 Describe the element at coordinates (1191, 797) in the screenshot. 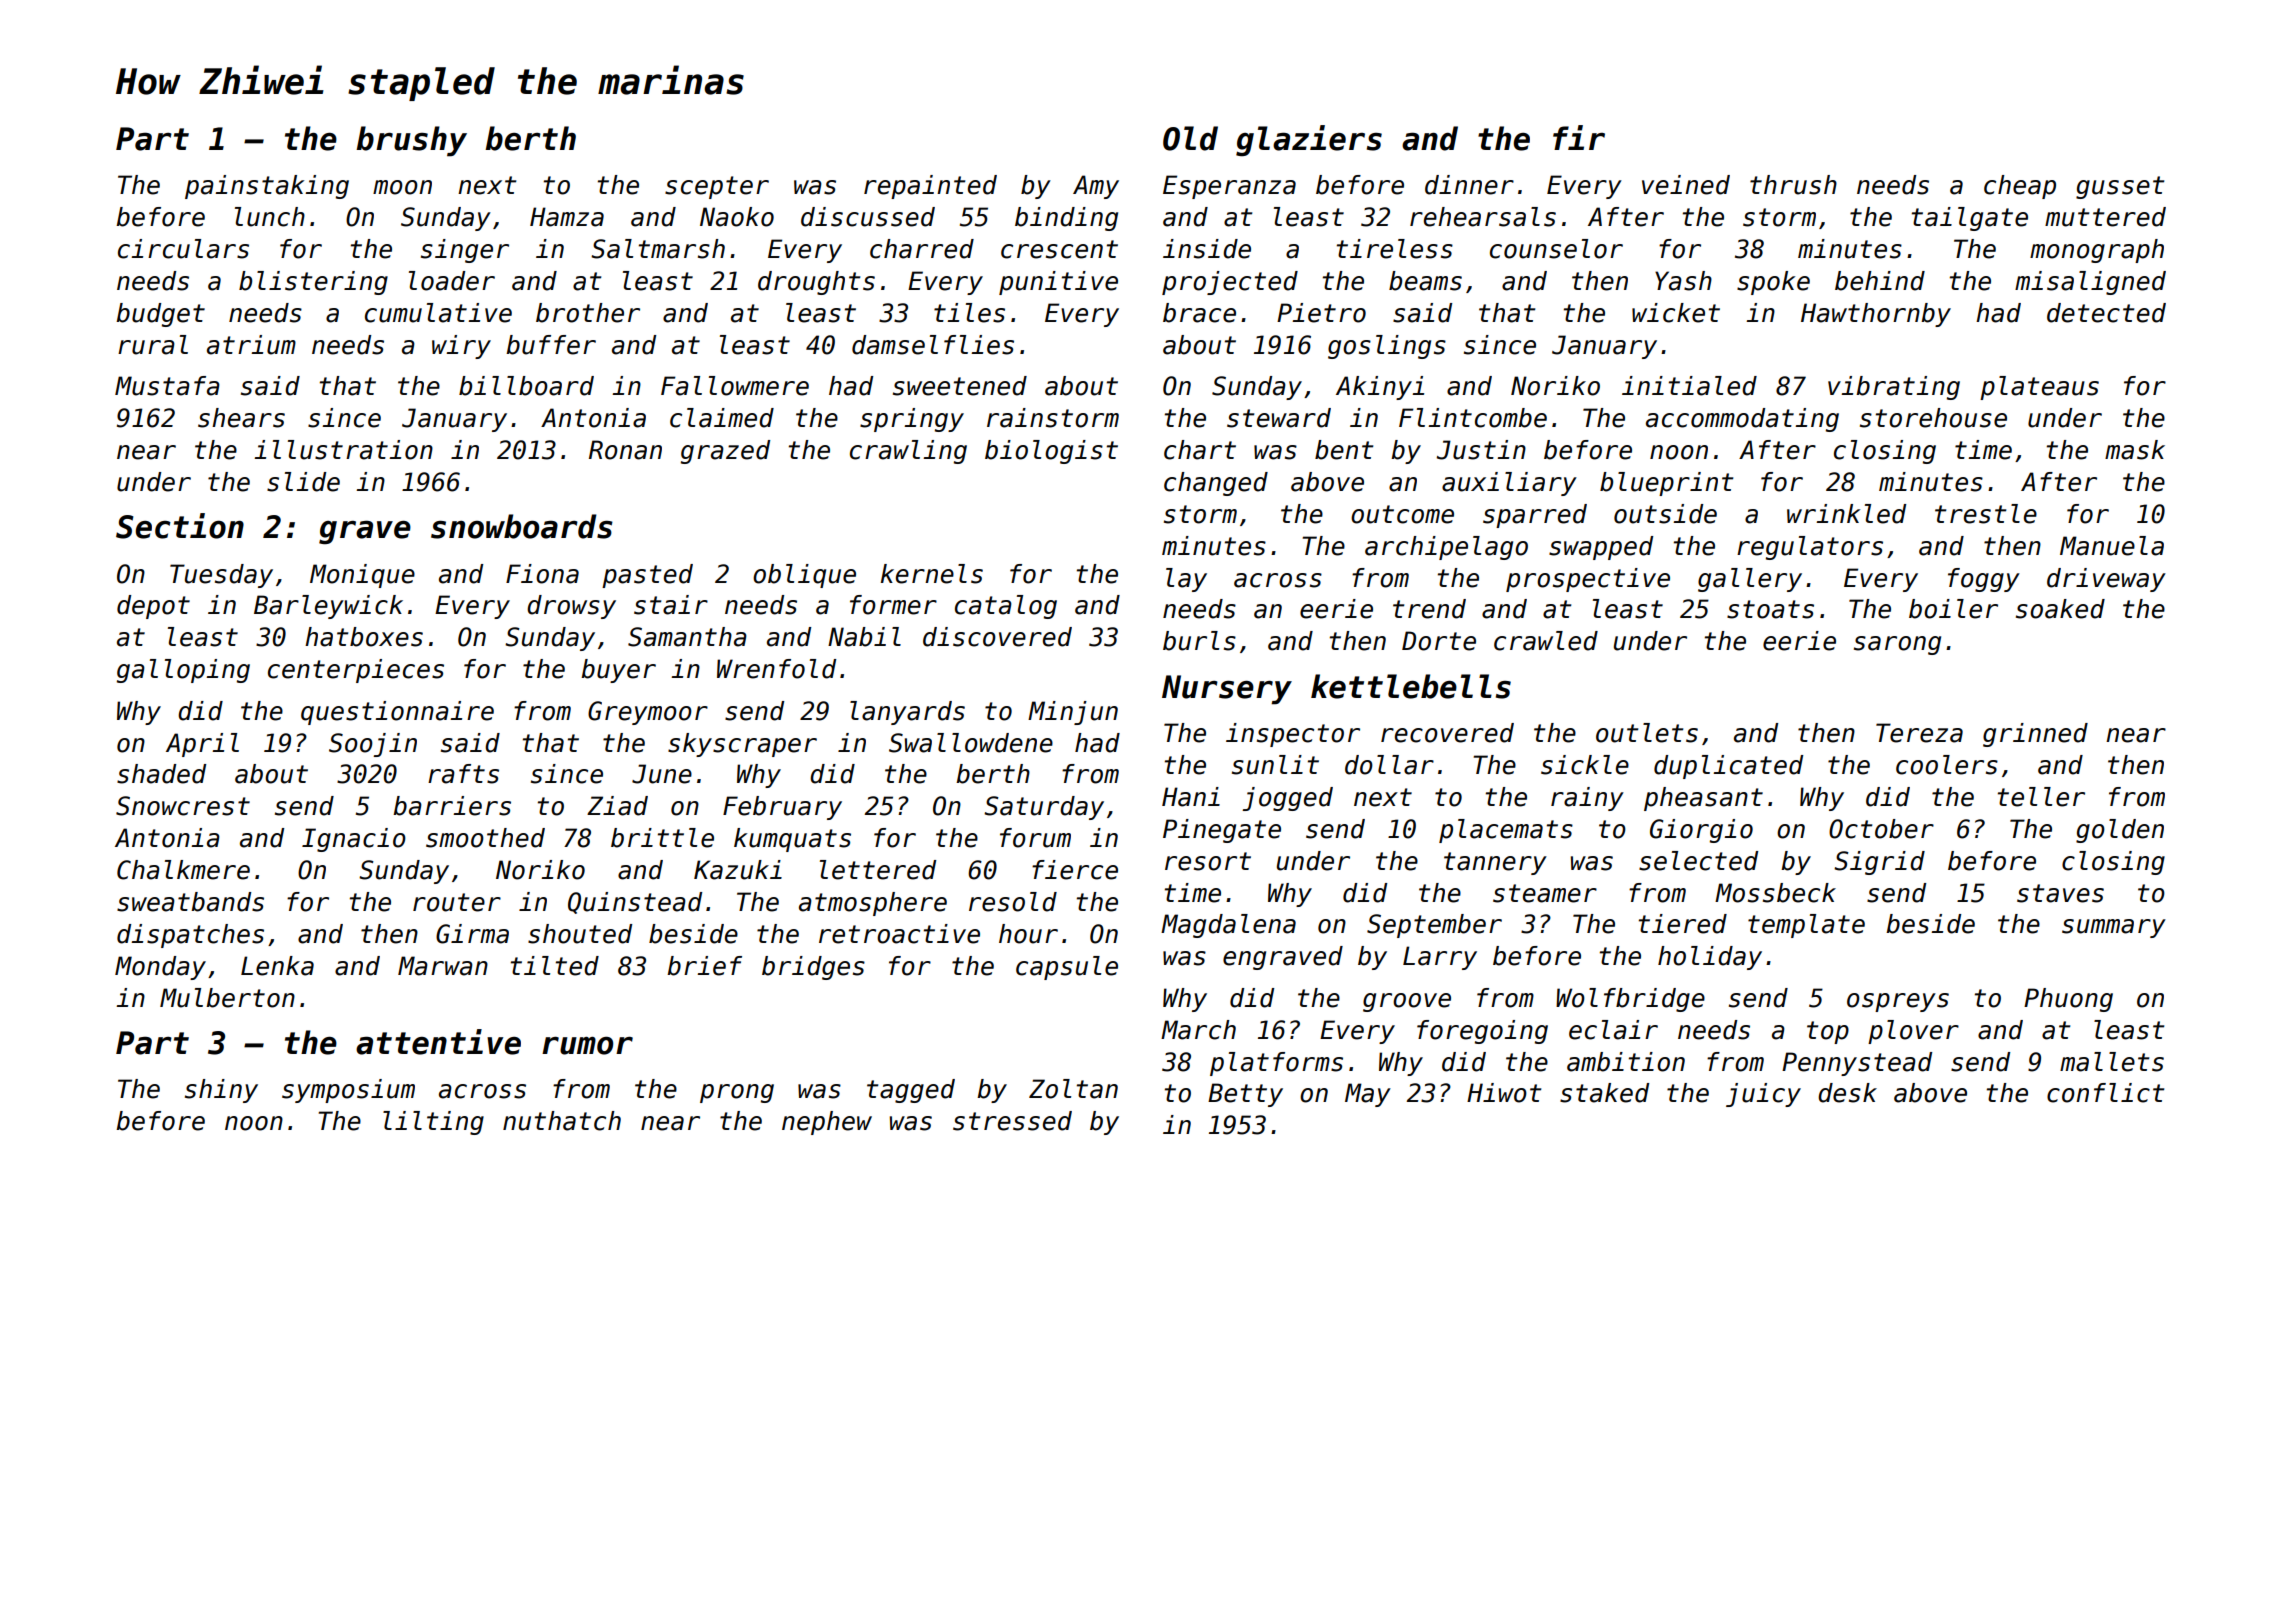

I see `Hani` at that location.
